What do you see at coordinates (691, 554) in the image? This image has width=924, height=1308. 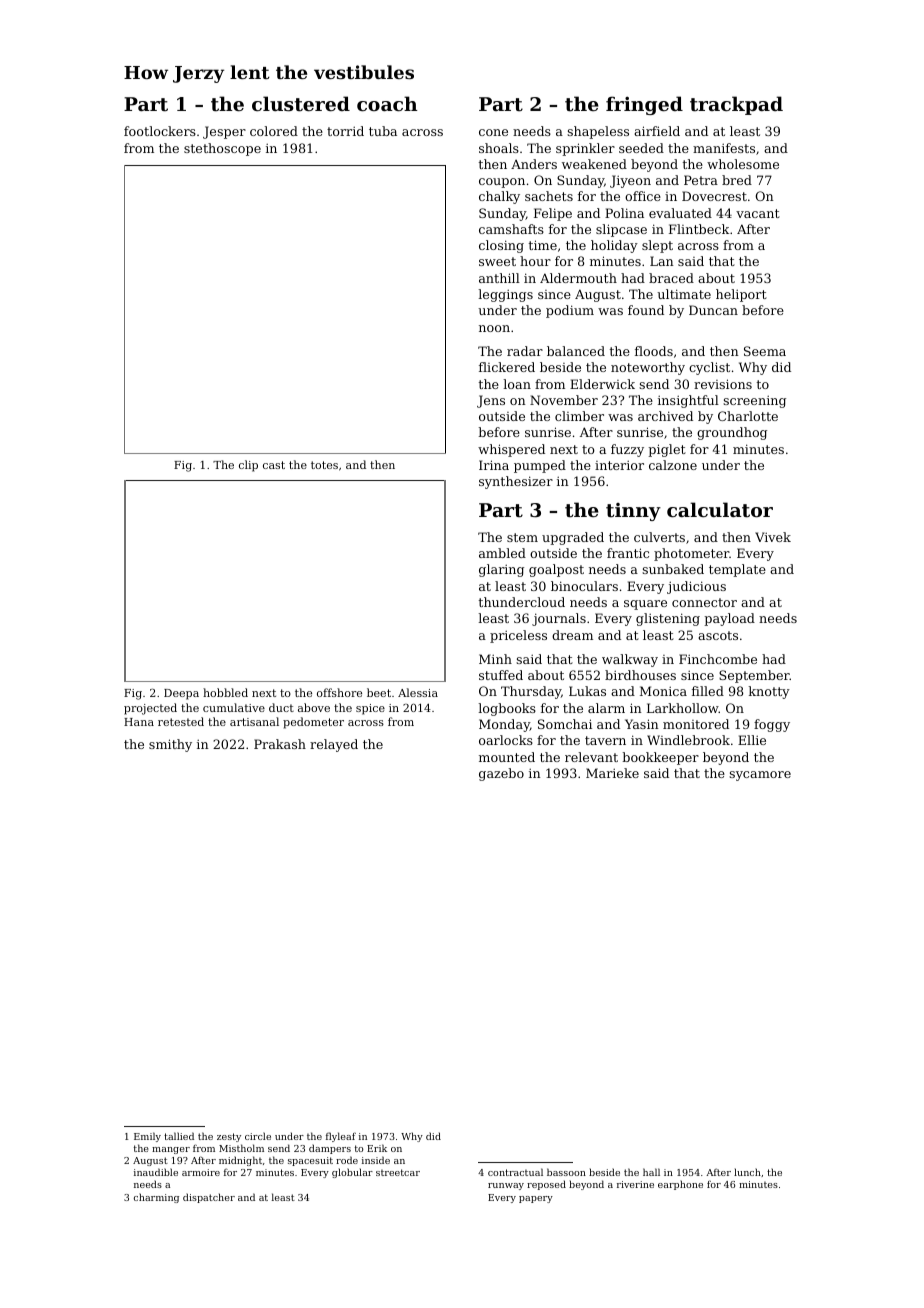 I see `photometer` at bounding box center [691, 554].
